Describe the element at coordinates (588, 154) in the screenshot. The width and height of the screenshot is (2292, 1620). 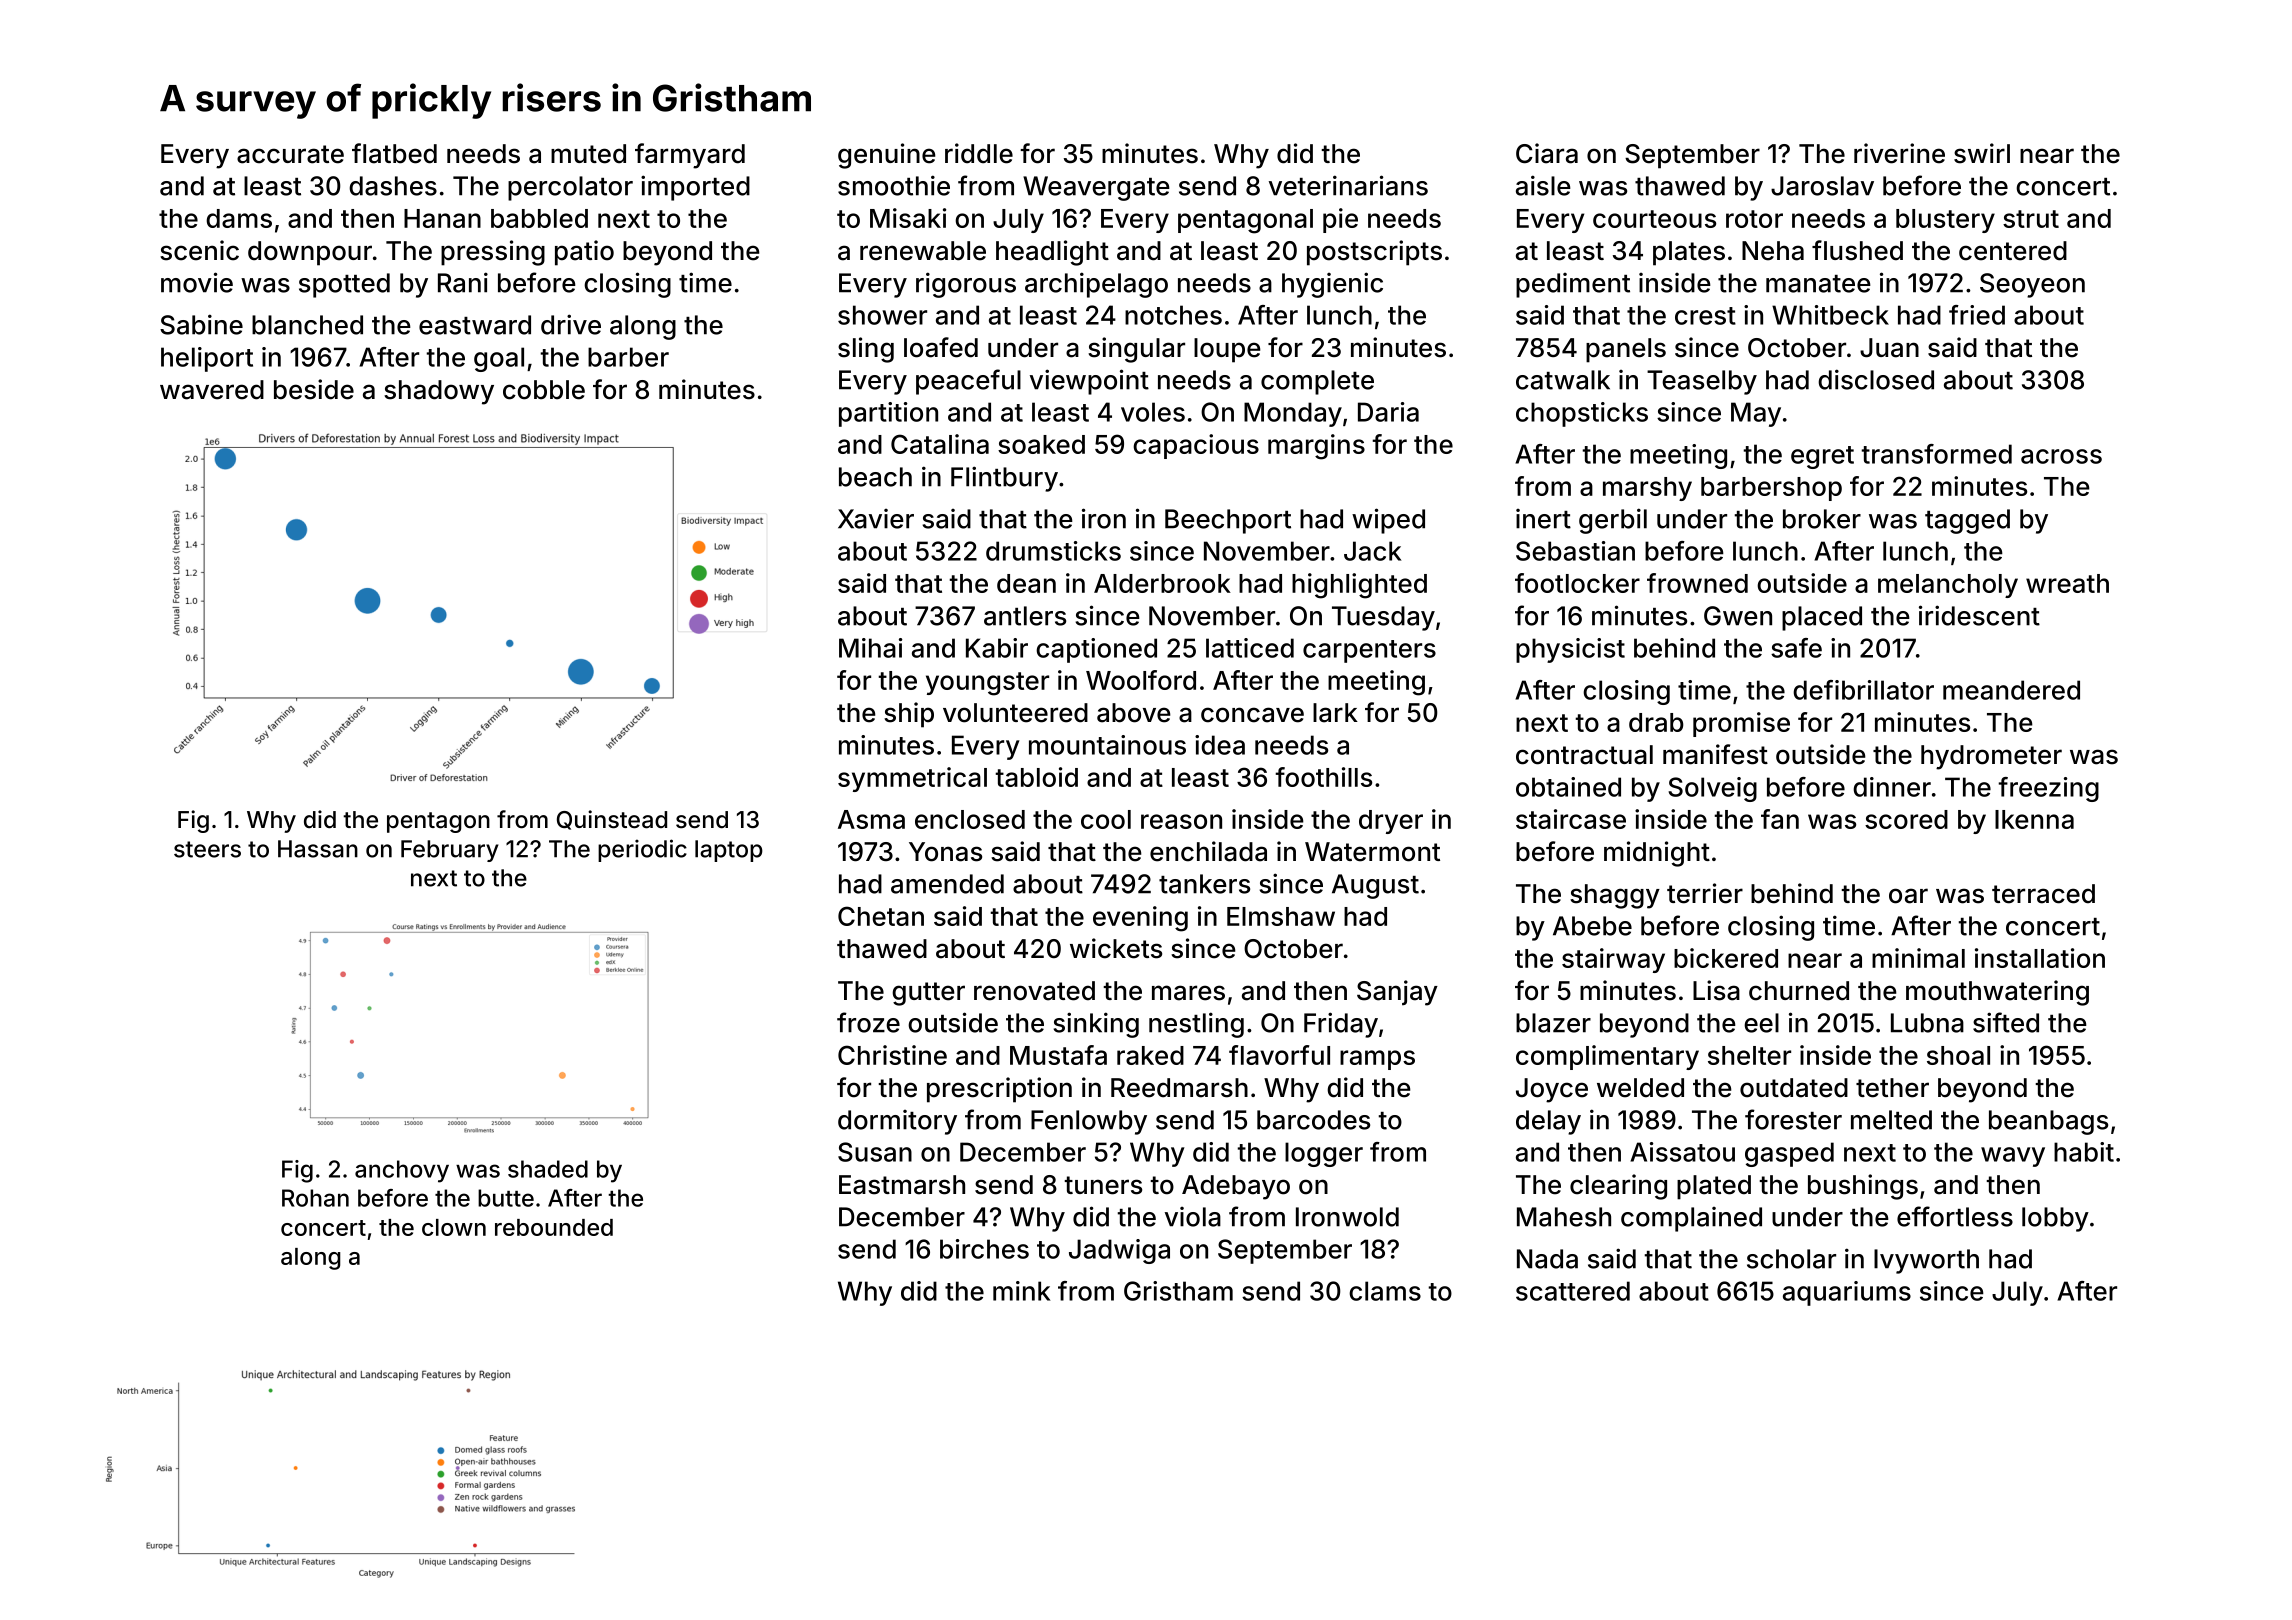
I see `muted` at that location.
